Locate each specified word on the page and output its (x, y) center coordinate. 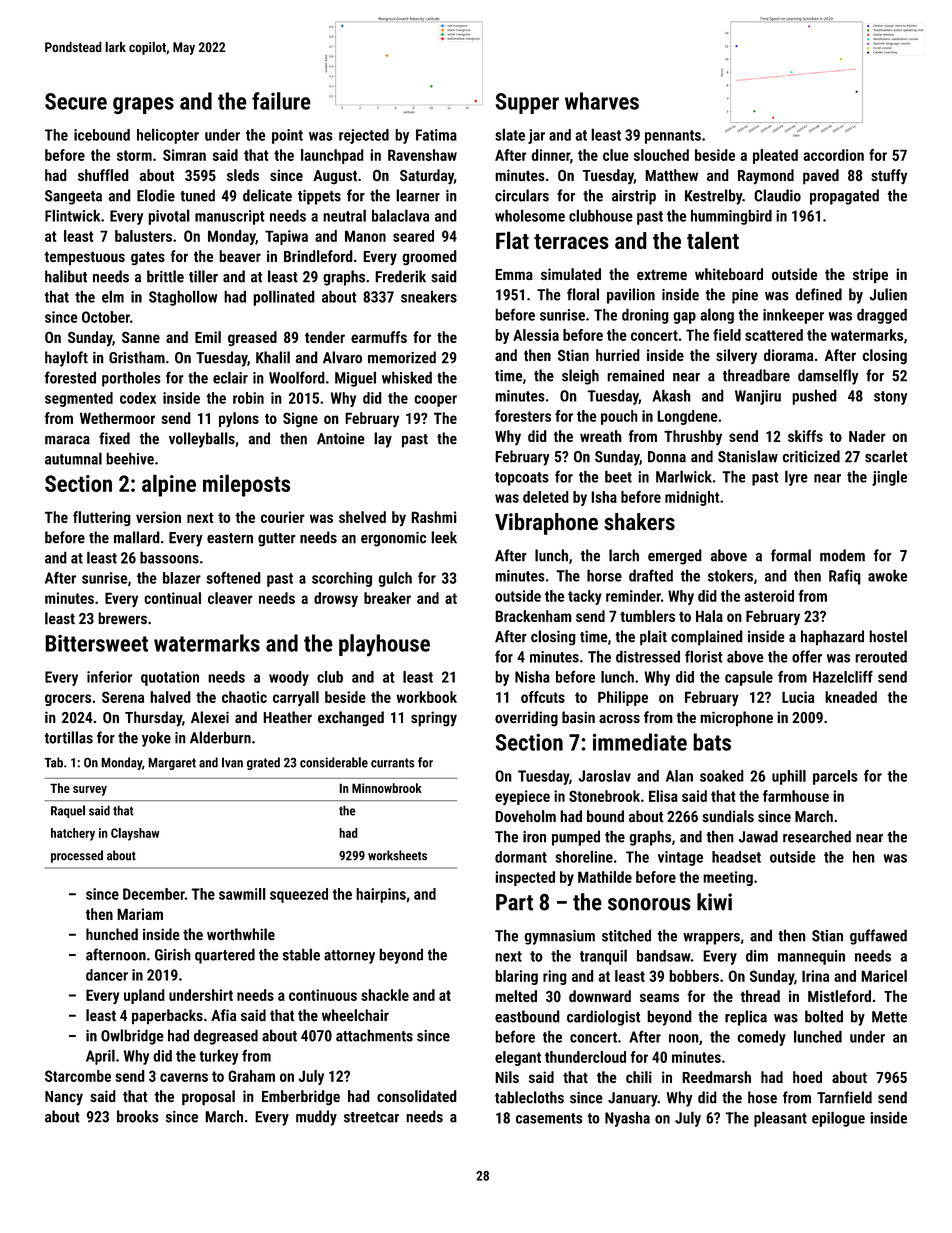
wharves (602, 101)
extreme (662, 274)
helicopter (168, 136)
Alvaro (342, 357)
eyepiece (522, 797)
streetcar (371, 1117)
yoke (156, 739)
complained (707, 638)
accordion (833, 155)
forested (70, 377)
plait (653, 638)
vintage (680, 858)
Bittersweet (96, 643)
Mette (889, 1017)
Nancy (64, 1098)
